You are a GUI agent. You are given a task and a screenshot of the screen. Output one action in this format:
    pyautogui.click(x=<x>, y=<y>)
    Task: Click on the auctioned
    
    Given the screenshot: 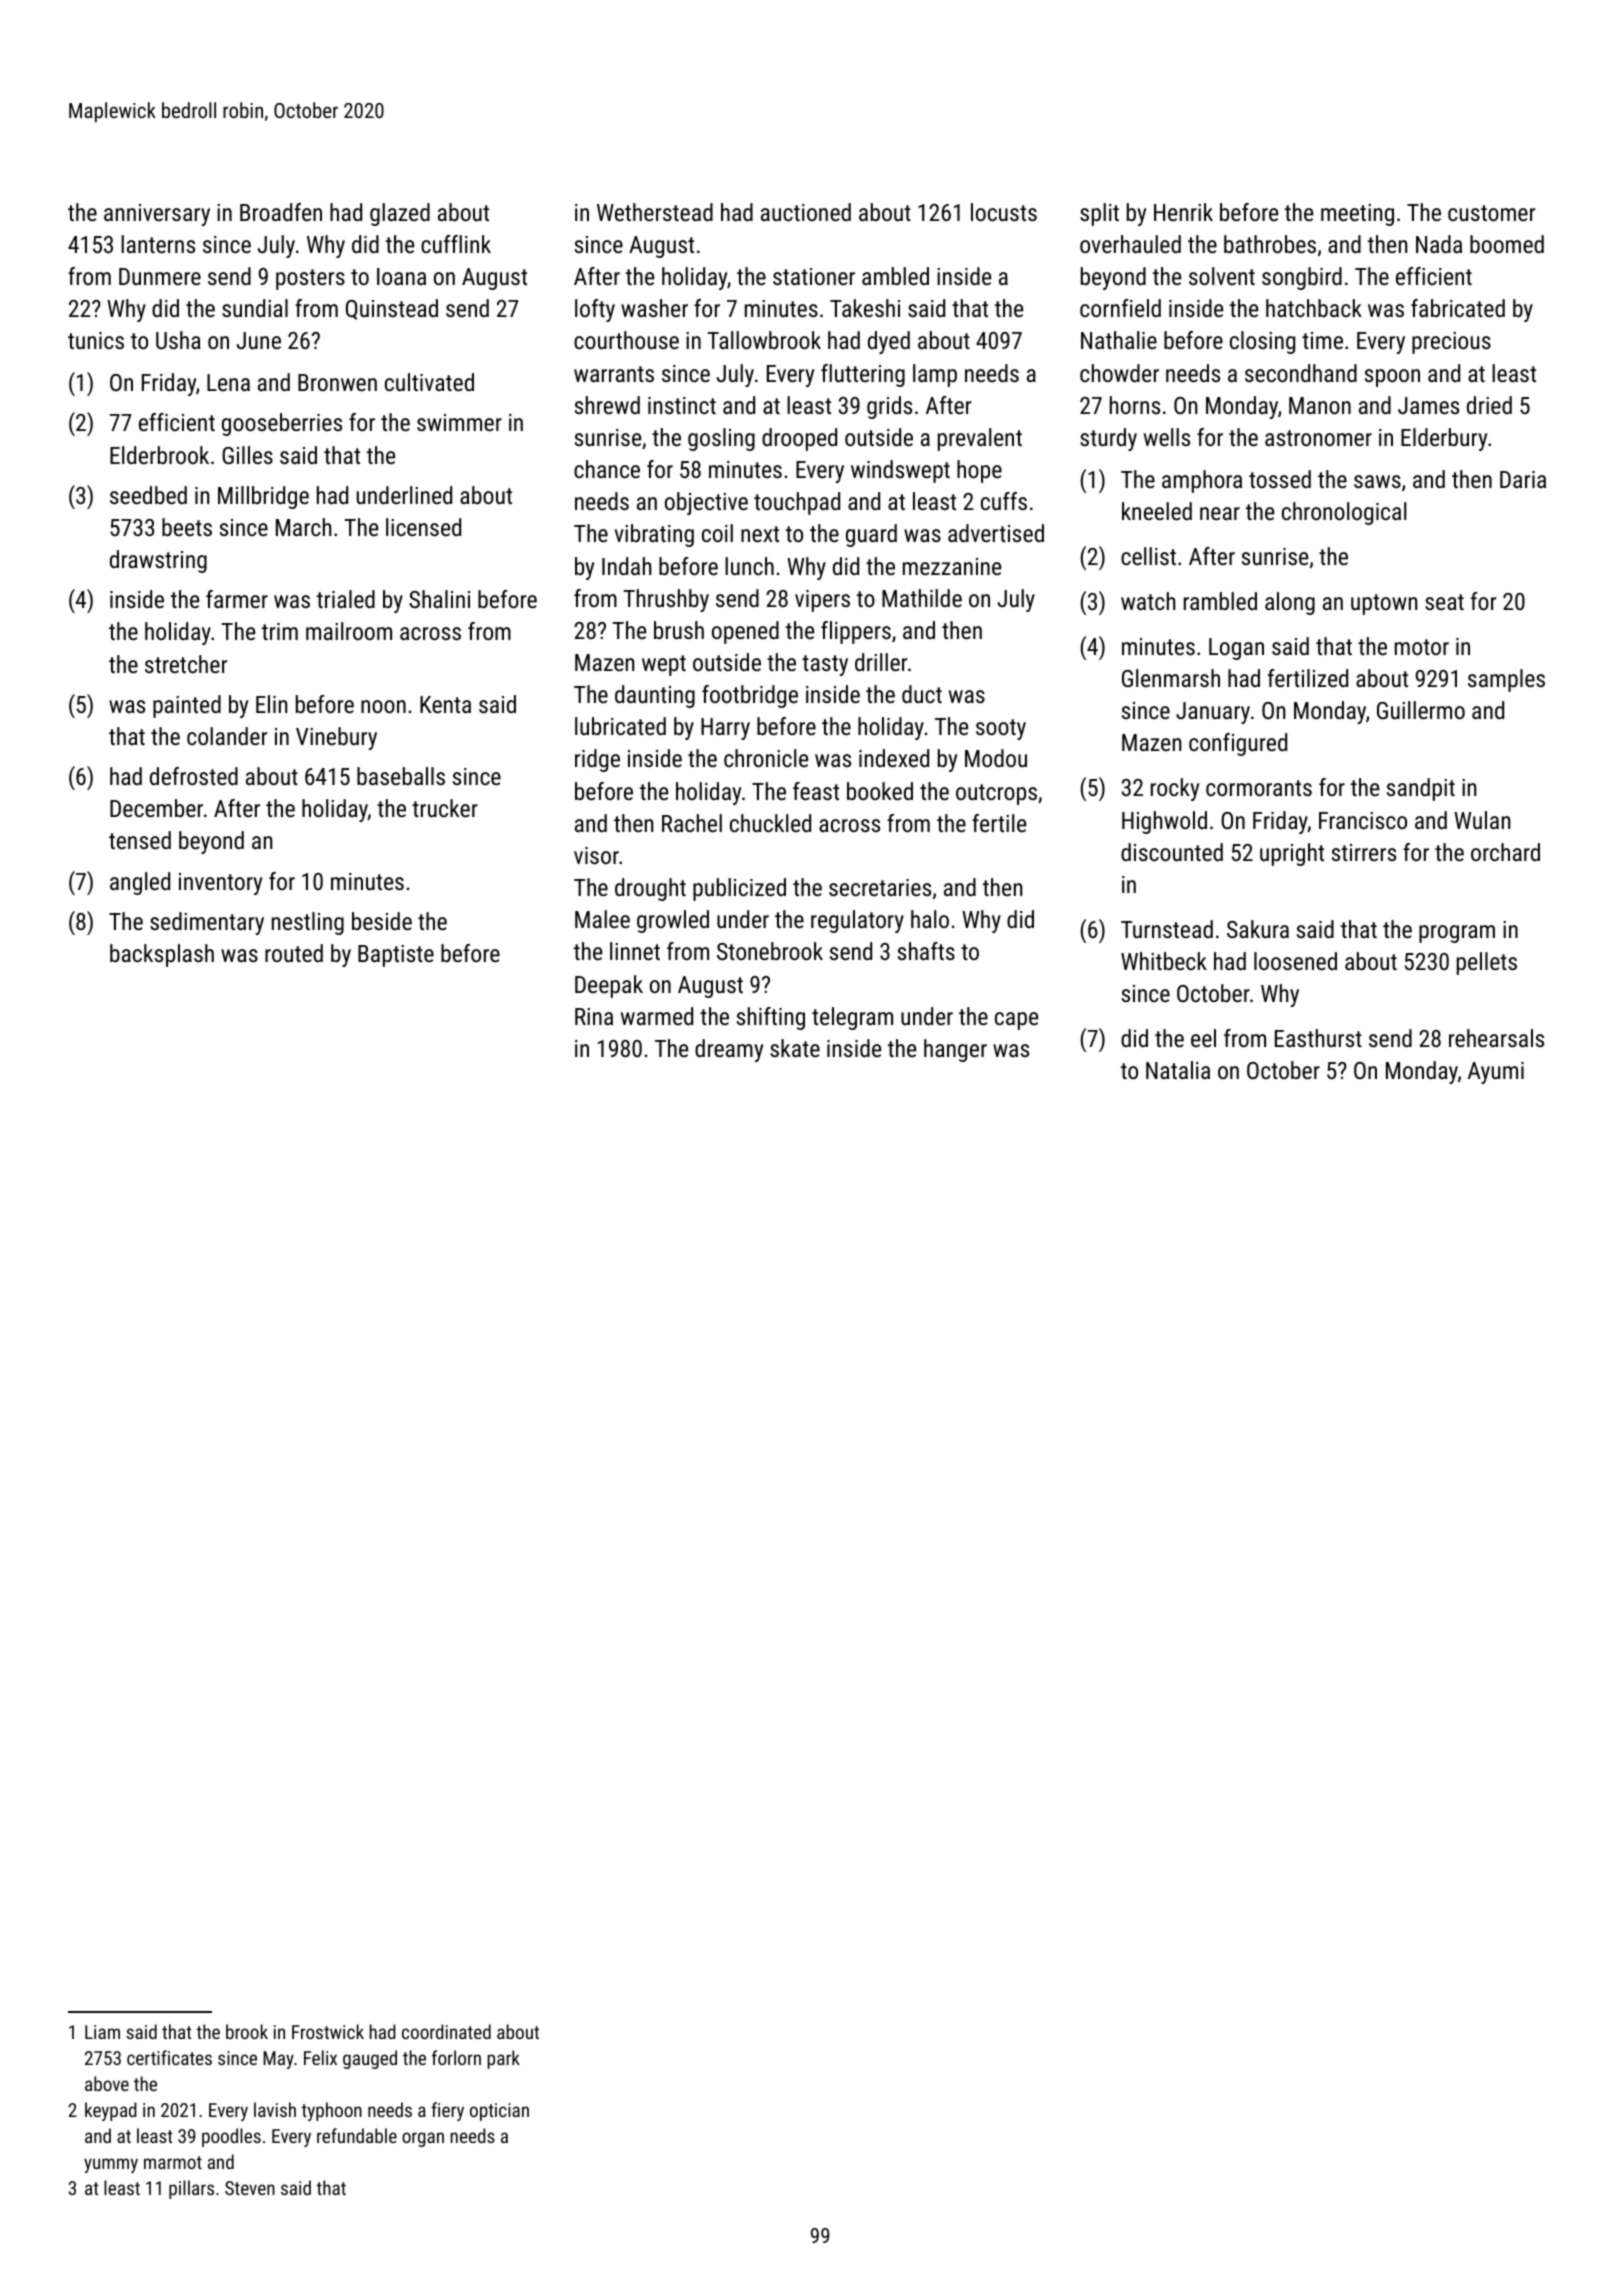 What is the action you would take?
    pyautogui.click(x=806, y=212)
